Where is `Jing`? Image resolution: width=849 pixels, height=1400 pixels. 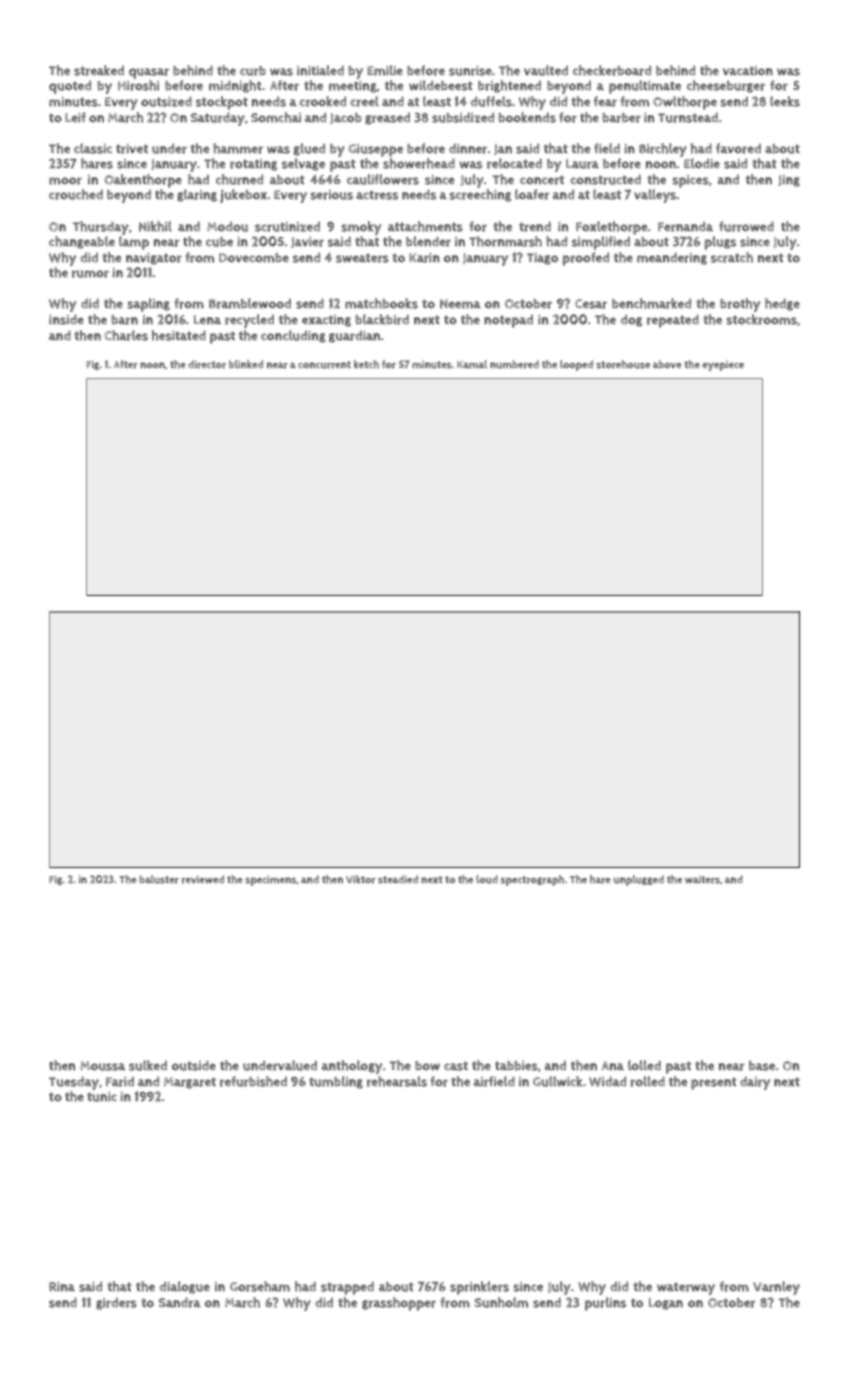
Jing is located at coordinates (789, 181).
